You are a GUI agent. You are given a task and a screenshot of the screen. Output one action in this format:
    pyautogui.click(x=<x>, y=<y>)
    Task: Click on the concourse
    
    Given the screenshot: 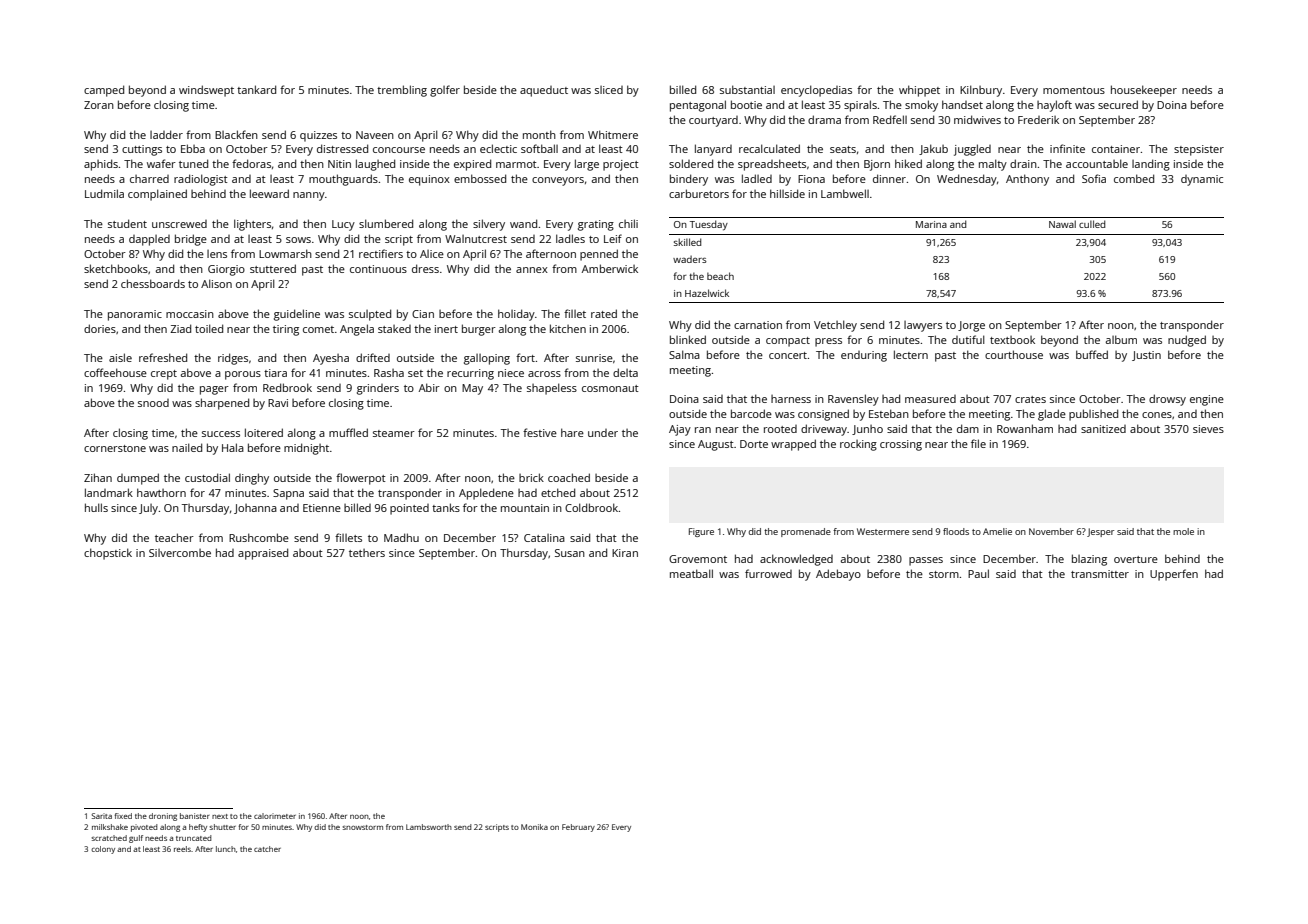 What is the action you would take?
    pyautogui.click(x=399, y=150)
